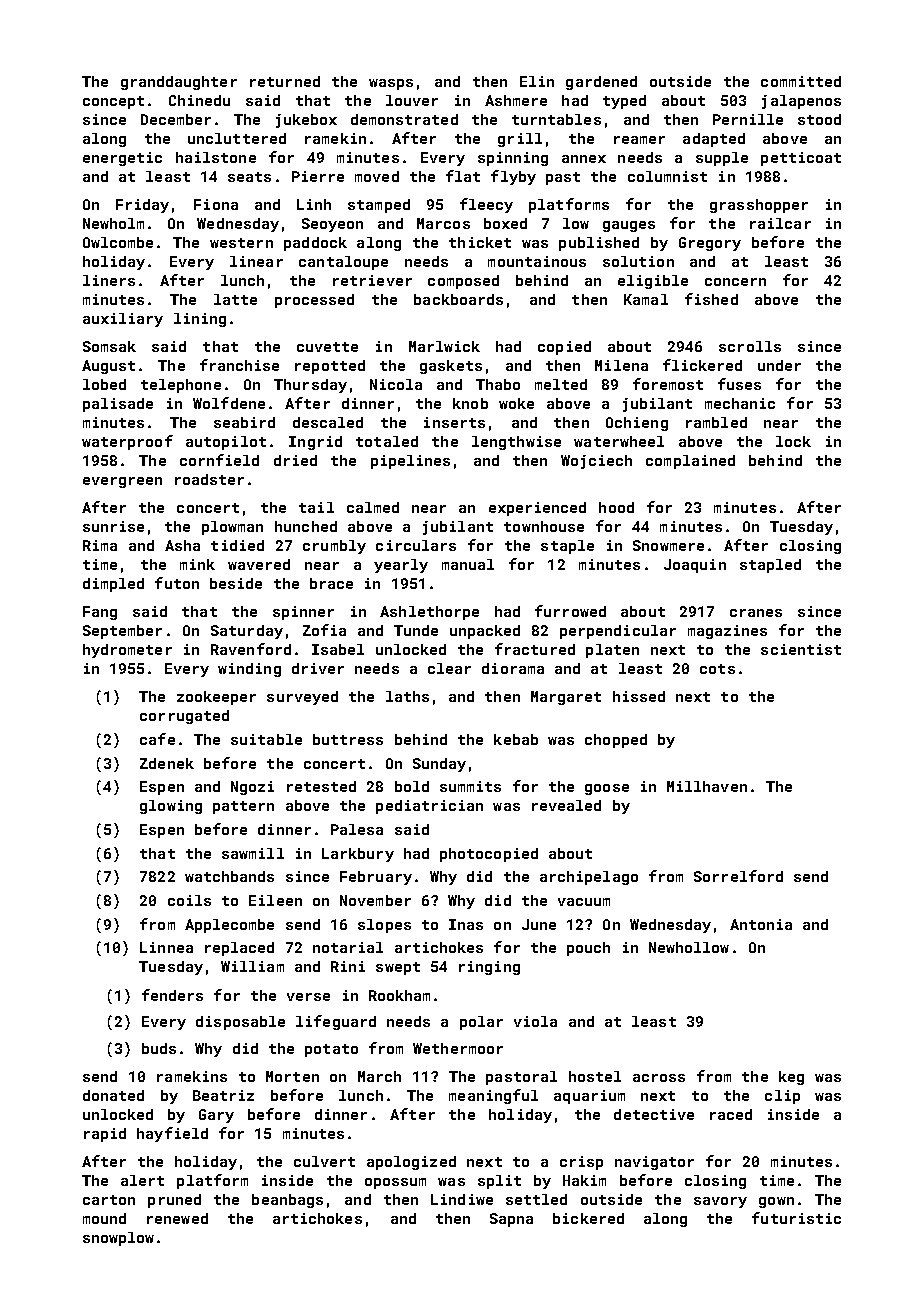  What do you see at coordinates (756, 613) in the screenshot?
I see `cranes` at bounding box center [756, 613].
